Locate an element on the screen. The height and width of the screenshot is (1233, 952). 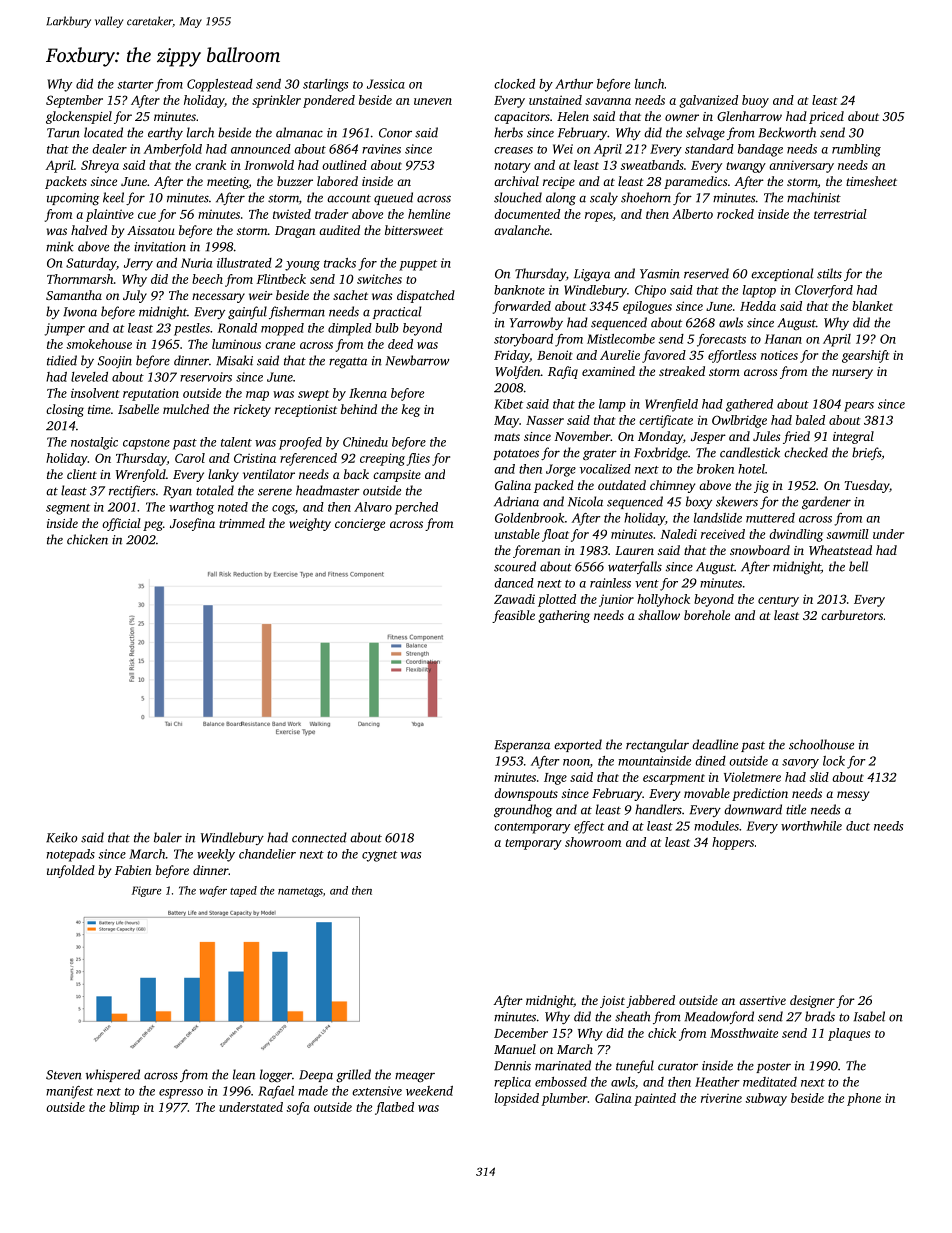
uneven is located at coordinates (433, 101).
